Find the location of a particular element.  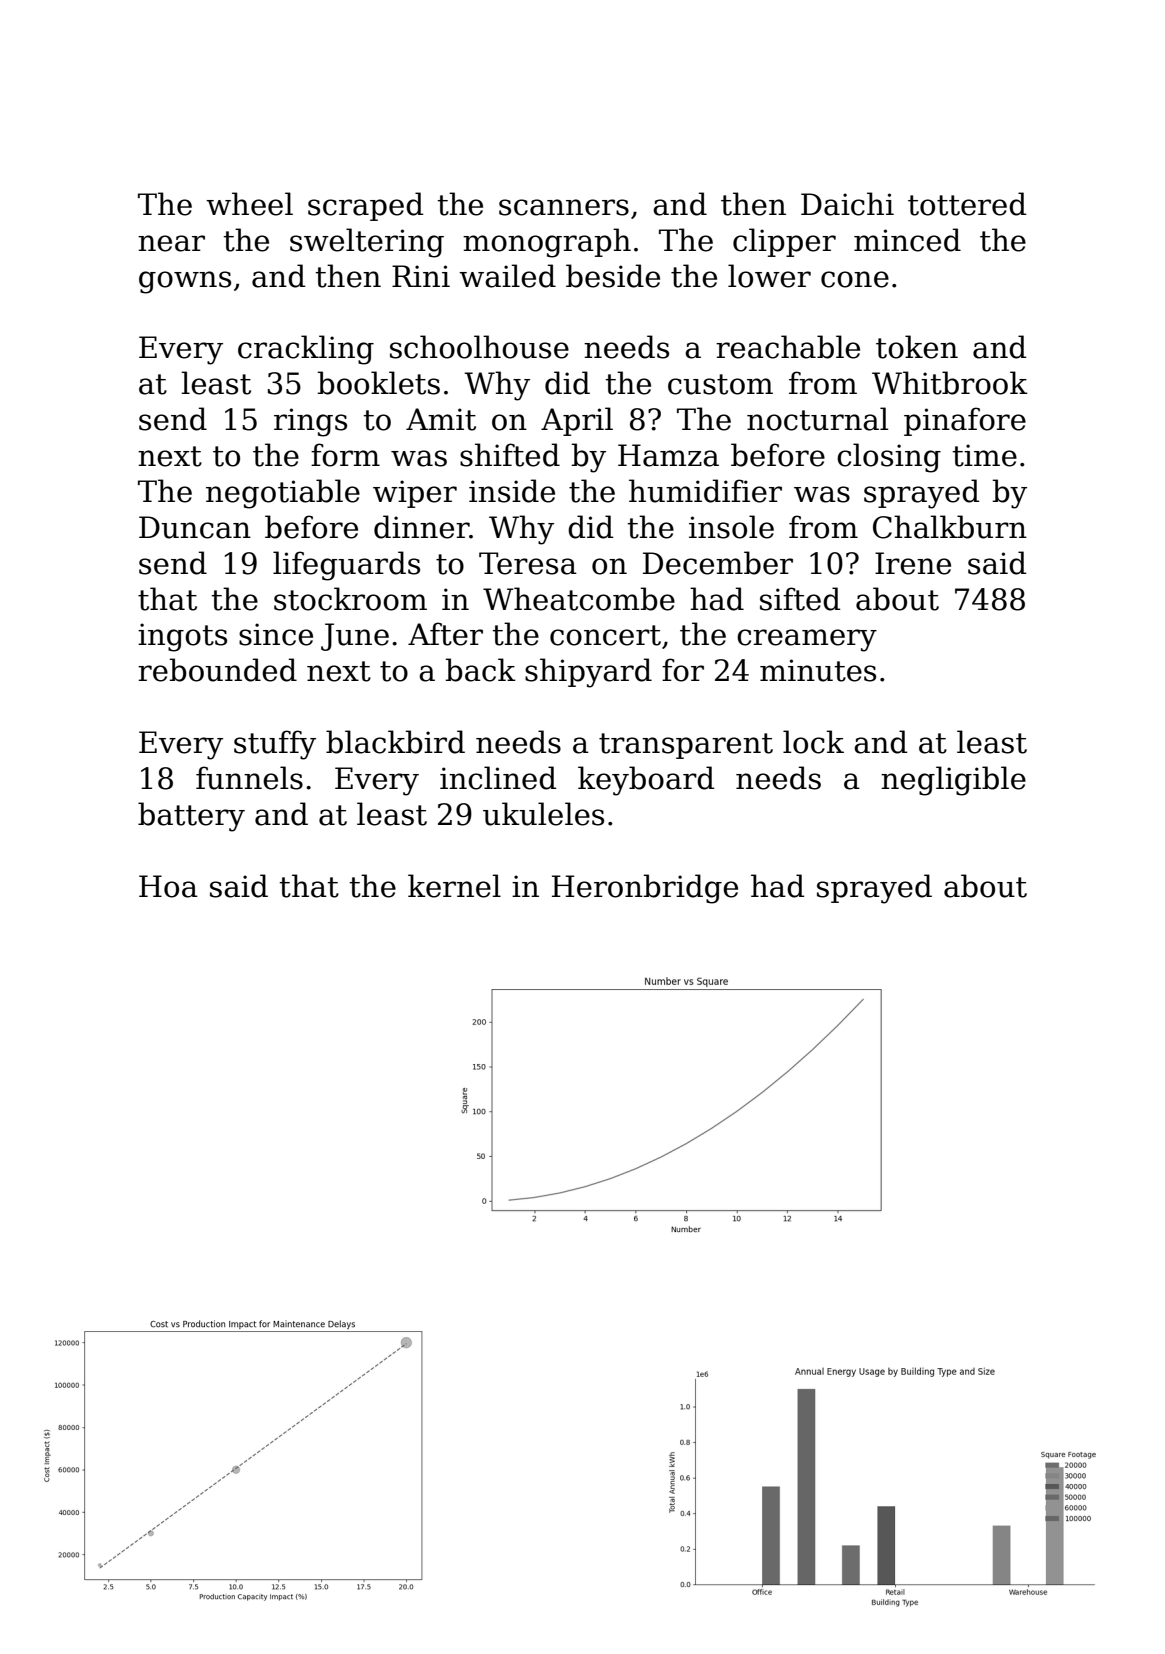

negligible is located at coordinates (953, 781).
